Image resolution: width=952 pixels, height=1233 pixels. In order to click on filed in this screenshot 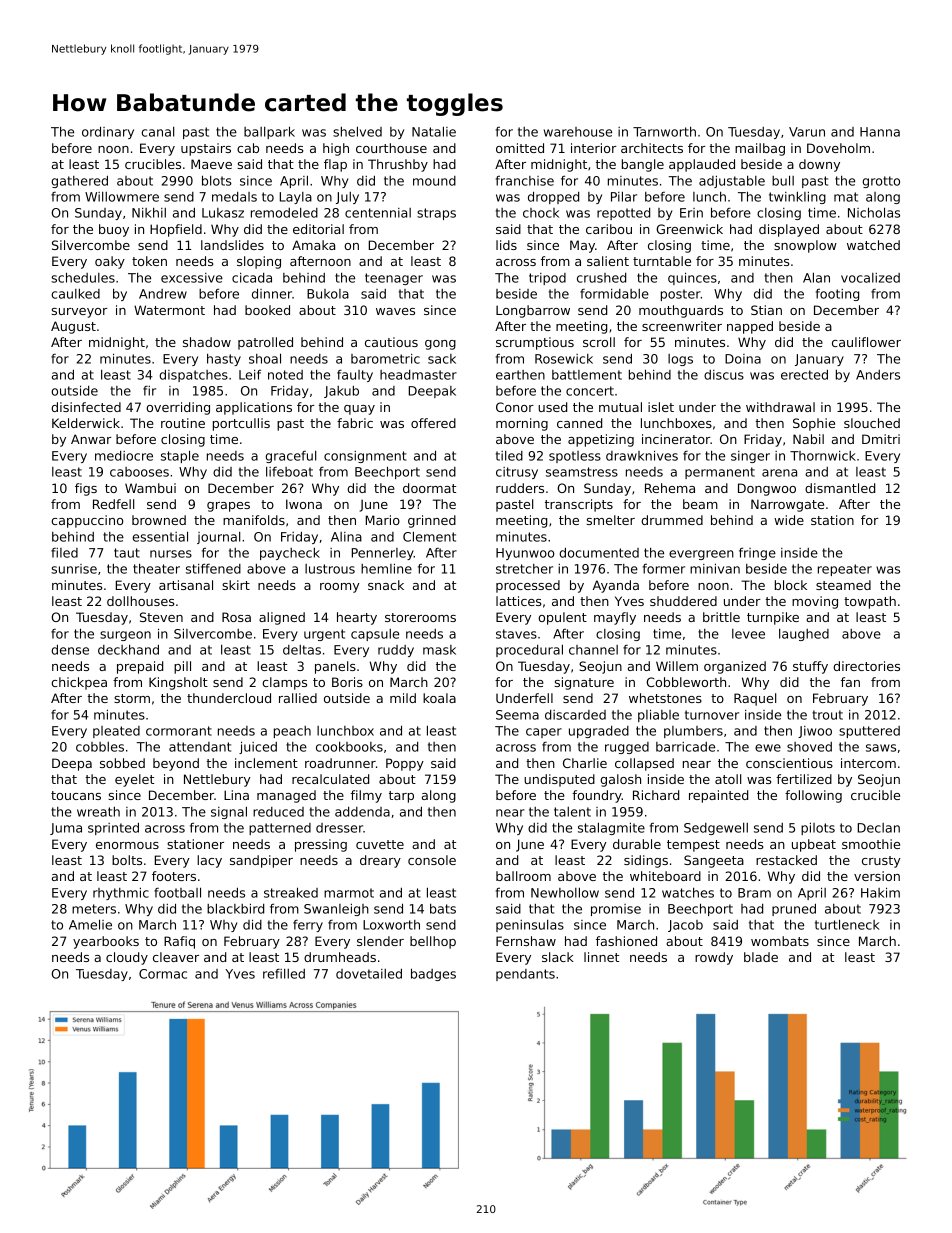, I will do `click(64, 553)`.
